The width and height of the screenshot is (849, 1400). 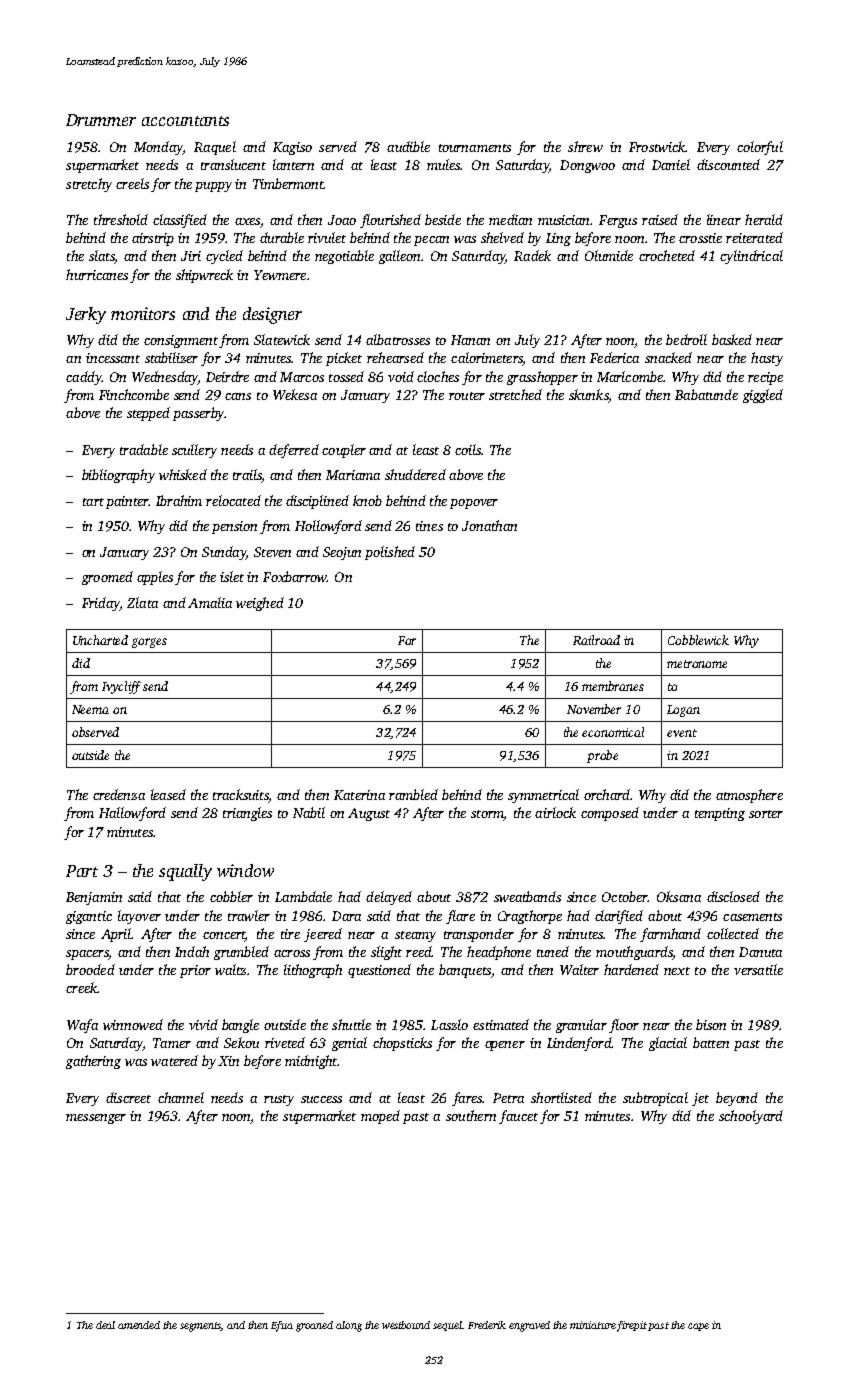 What do you see at coordinates (449, 1024) in the screenshot?
I see `Laszlo` at bounding box center [449, 1024].
